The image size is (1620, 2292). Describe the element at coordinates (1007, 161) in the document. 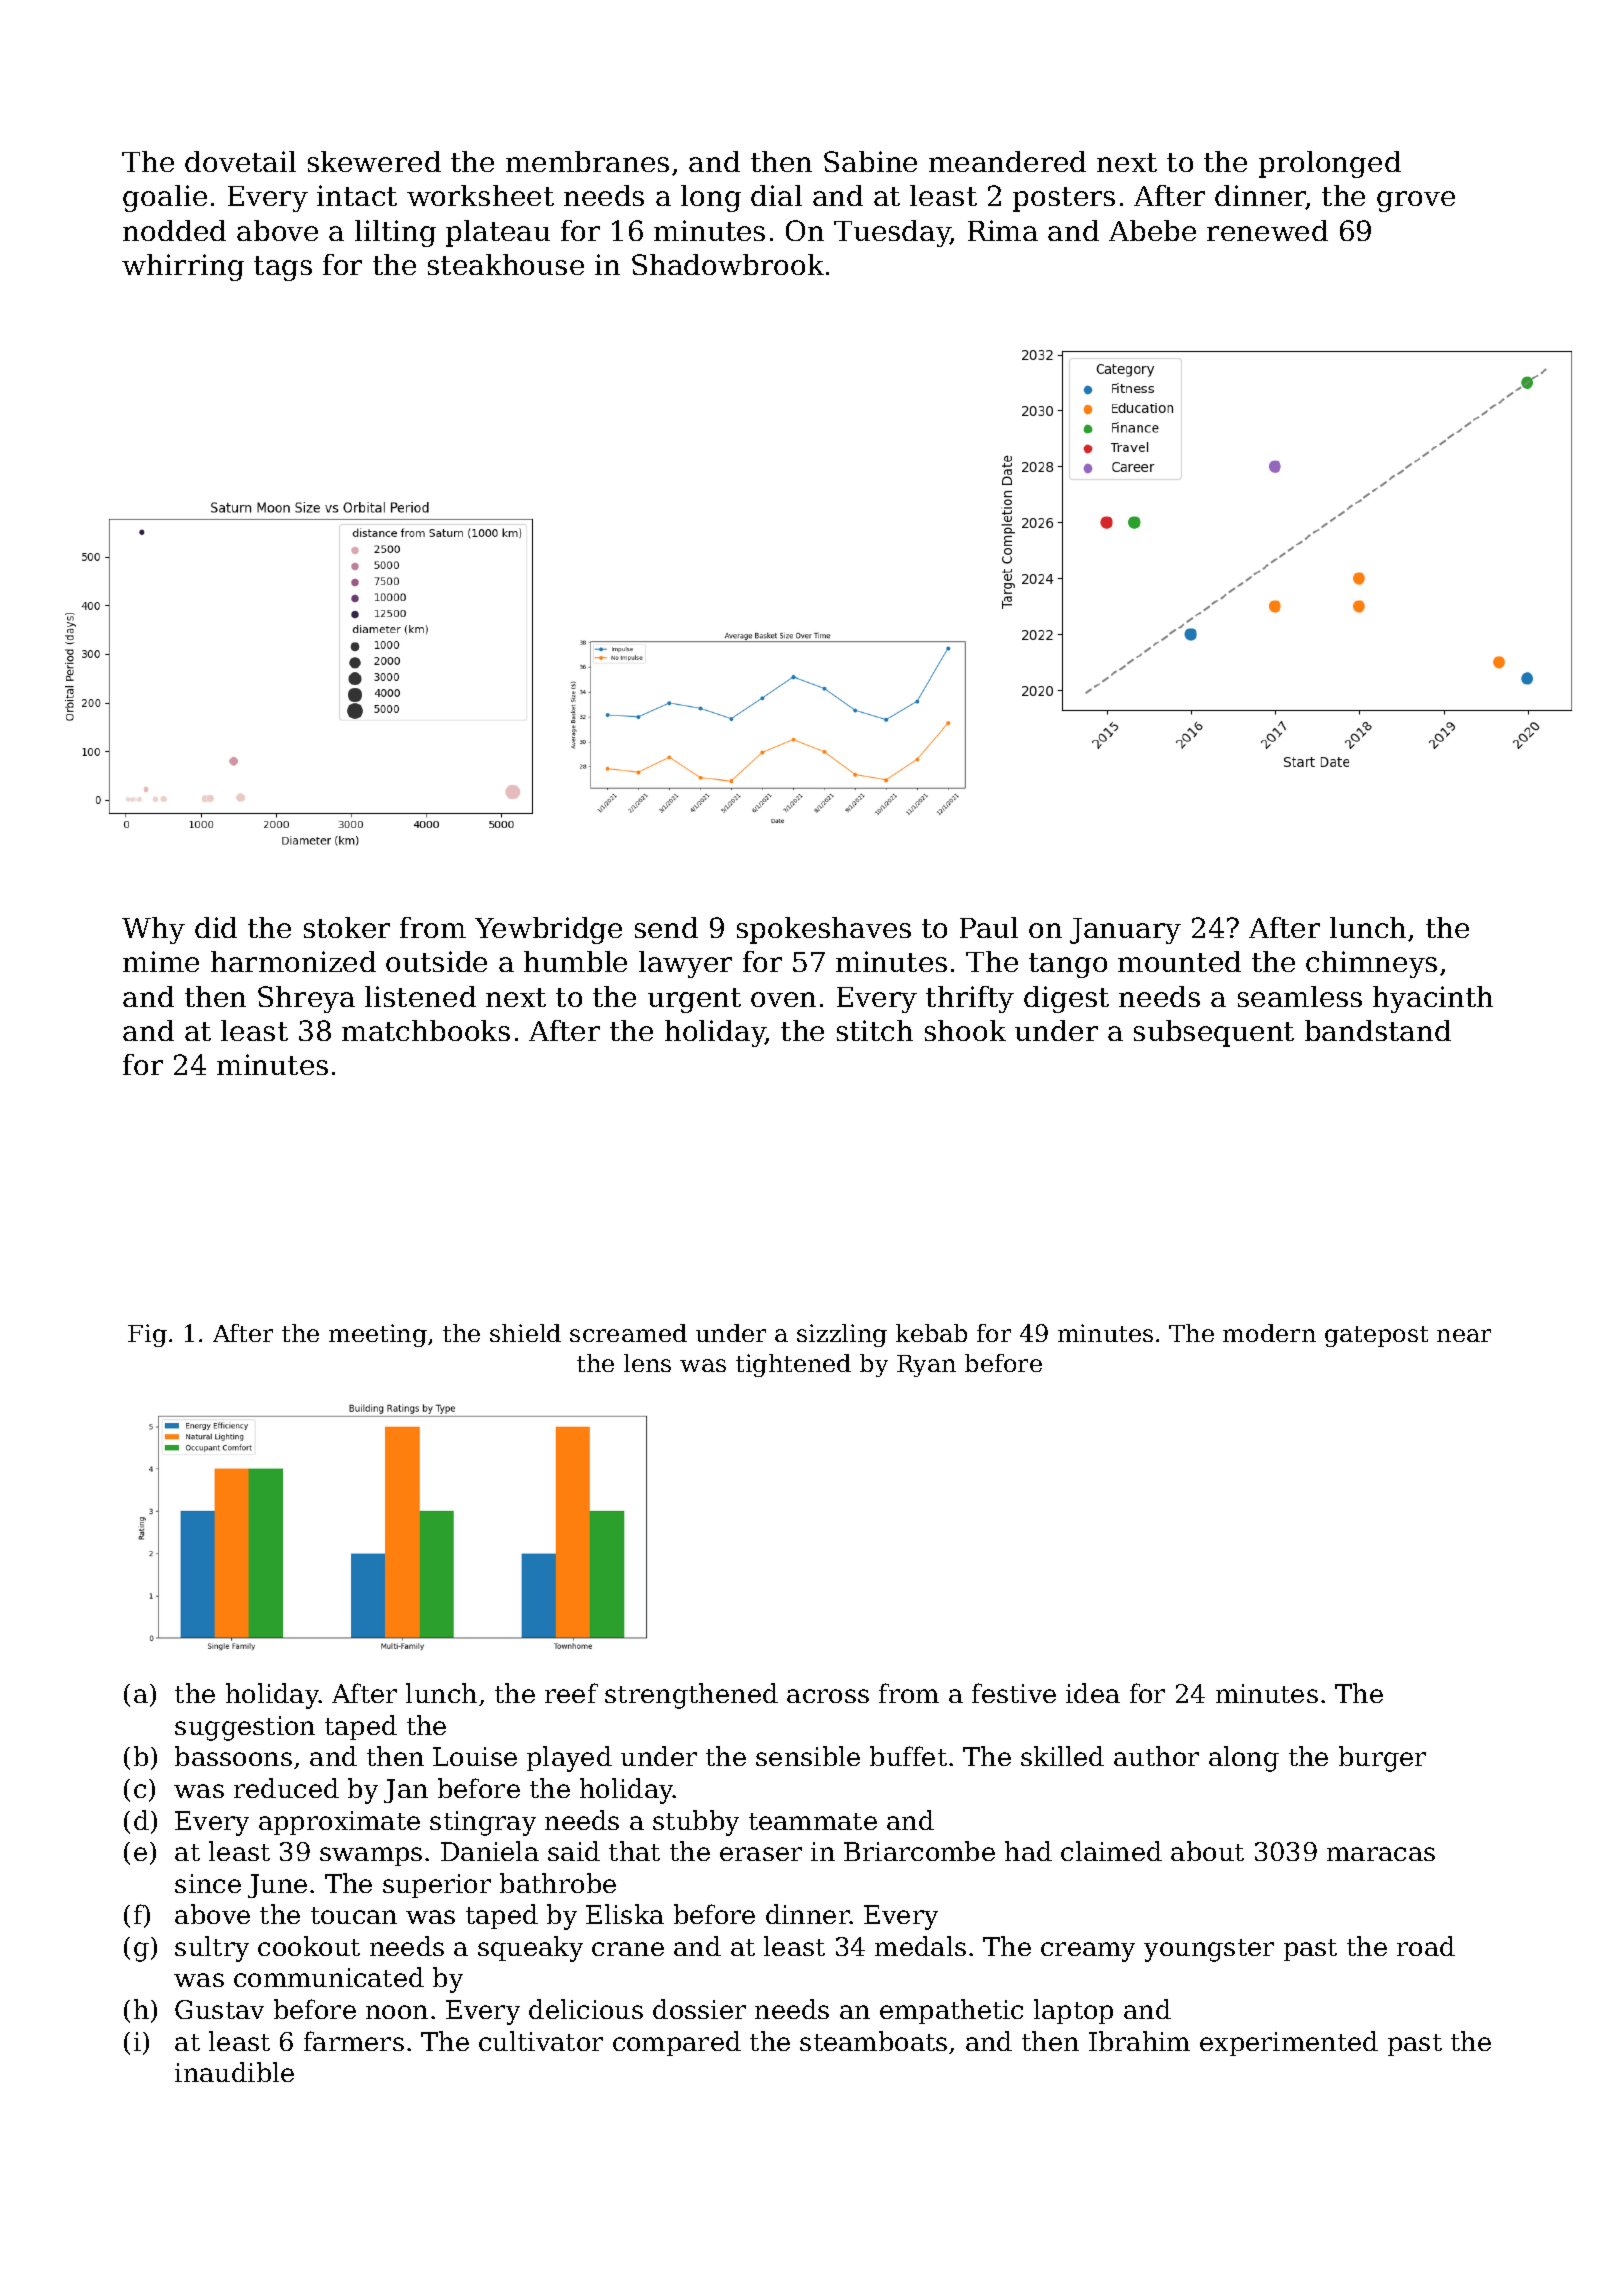

I see `meandered` at that location.
